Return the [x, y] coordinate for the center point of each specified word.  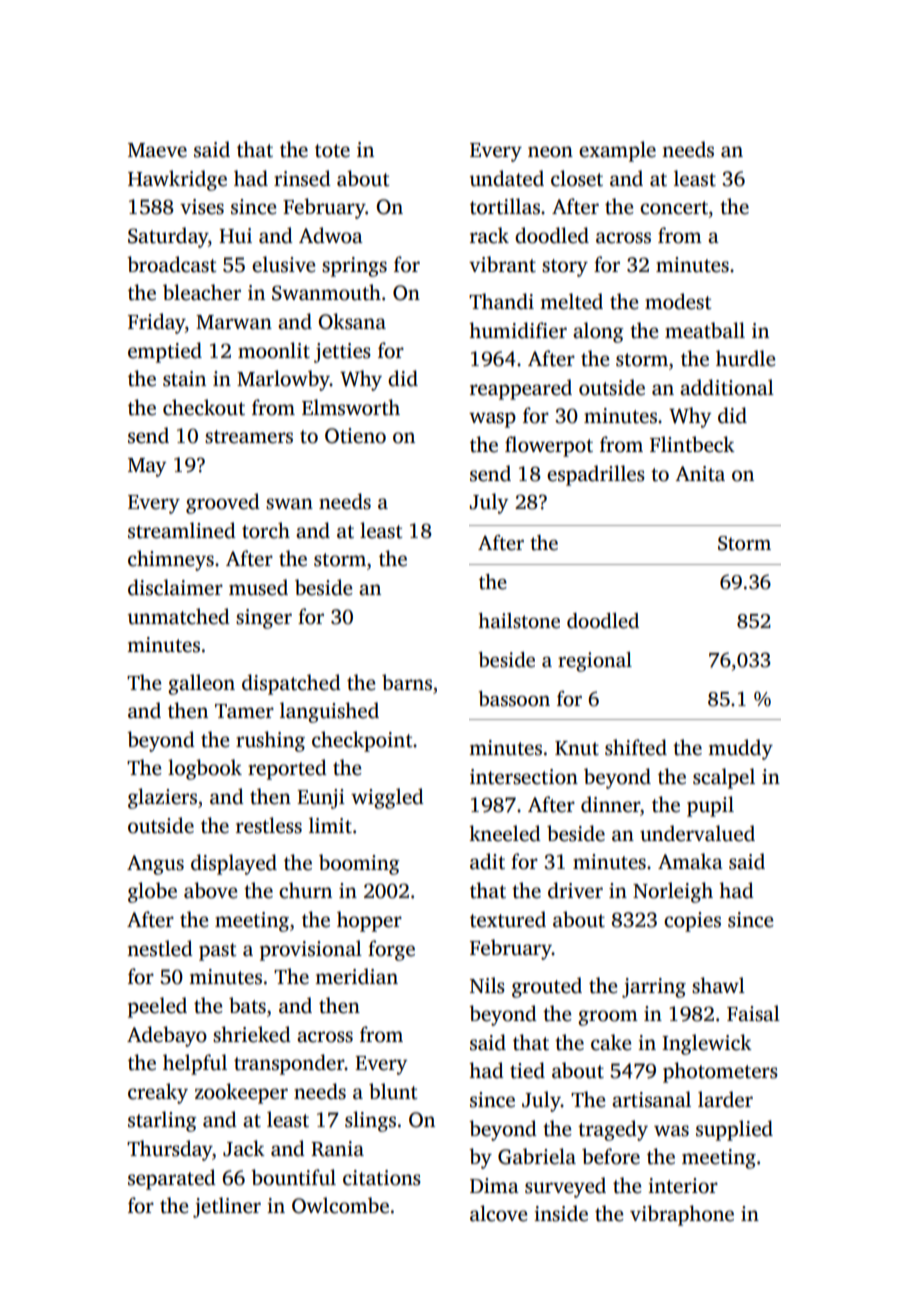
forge [391, 950]
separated [172, 1179]
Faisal [753, 1013]
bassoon [514, 699]
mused [258, 587]
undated [507, 178]
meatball [705, 330]
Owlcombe [340, 1205]
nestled [160, 948]
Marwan [234, 322]
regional [595, 662]
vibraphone [682, 1215]
